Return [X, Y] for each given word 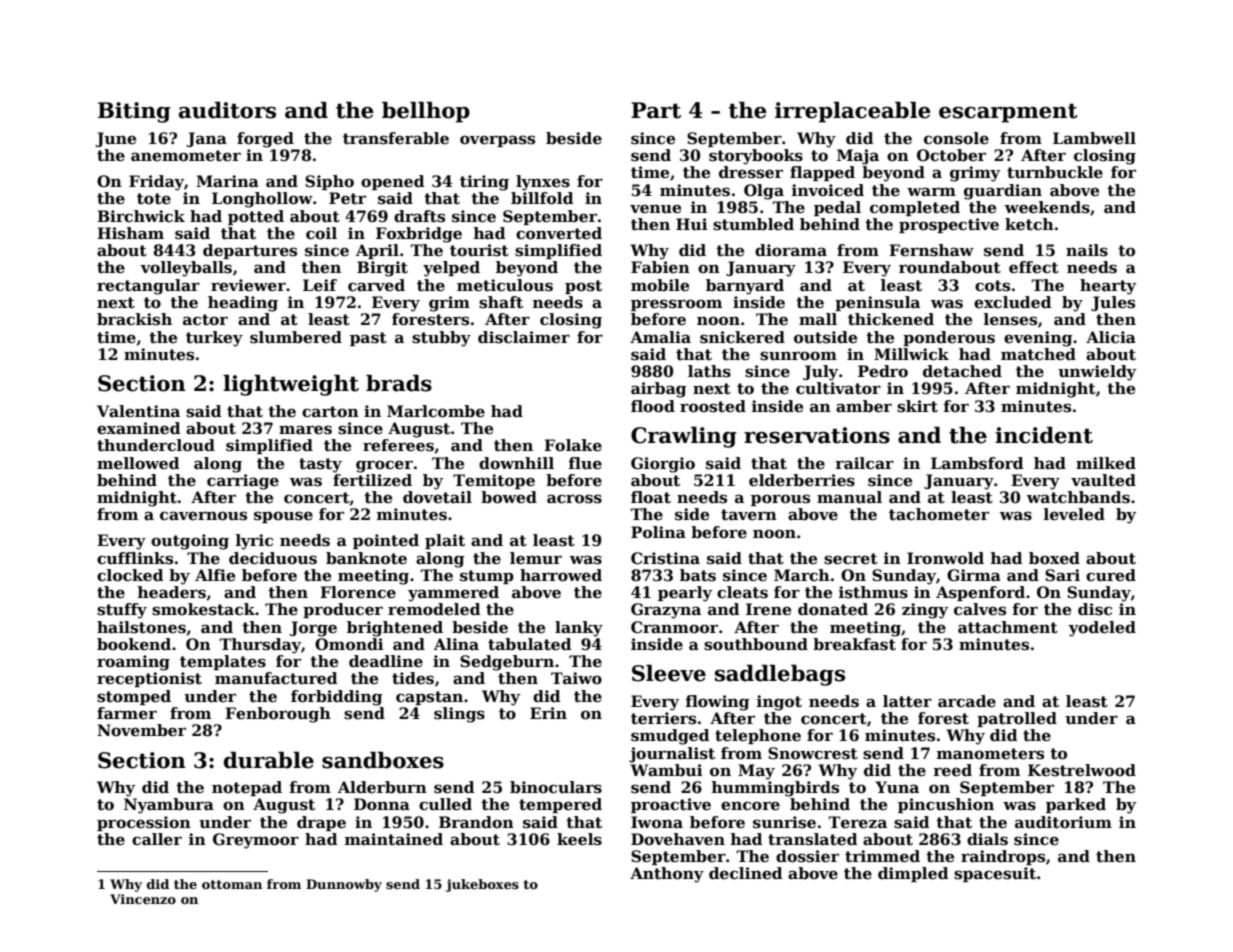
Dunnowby [344, 885]
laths [709, 371]
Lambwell [1094, 138]
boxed [1054, 558]
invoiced [828, 190]
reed [952, 770]
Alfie [215, 575]
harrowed [561, 575]
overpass [497, 141]
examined [139, 428]
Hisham [130, 233]
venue [655, 209]
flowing [717, 703]
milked [1106, 463]
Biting [134, 112]
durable [269, 760]
